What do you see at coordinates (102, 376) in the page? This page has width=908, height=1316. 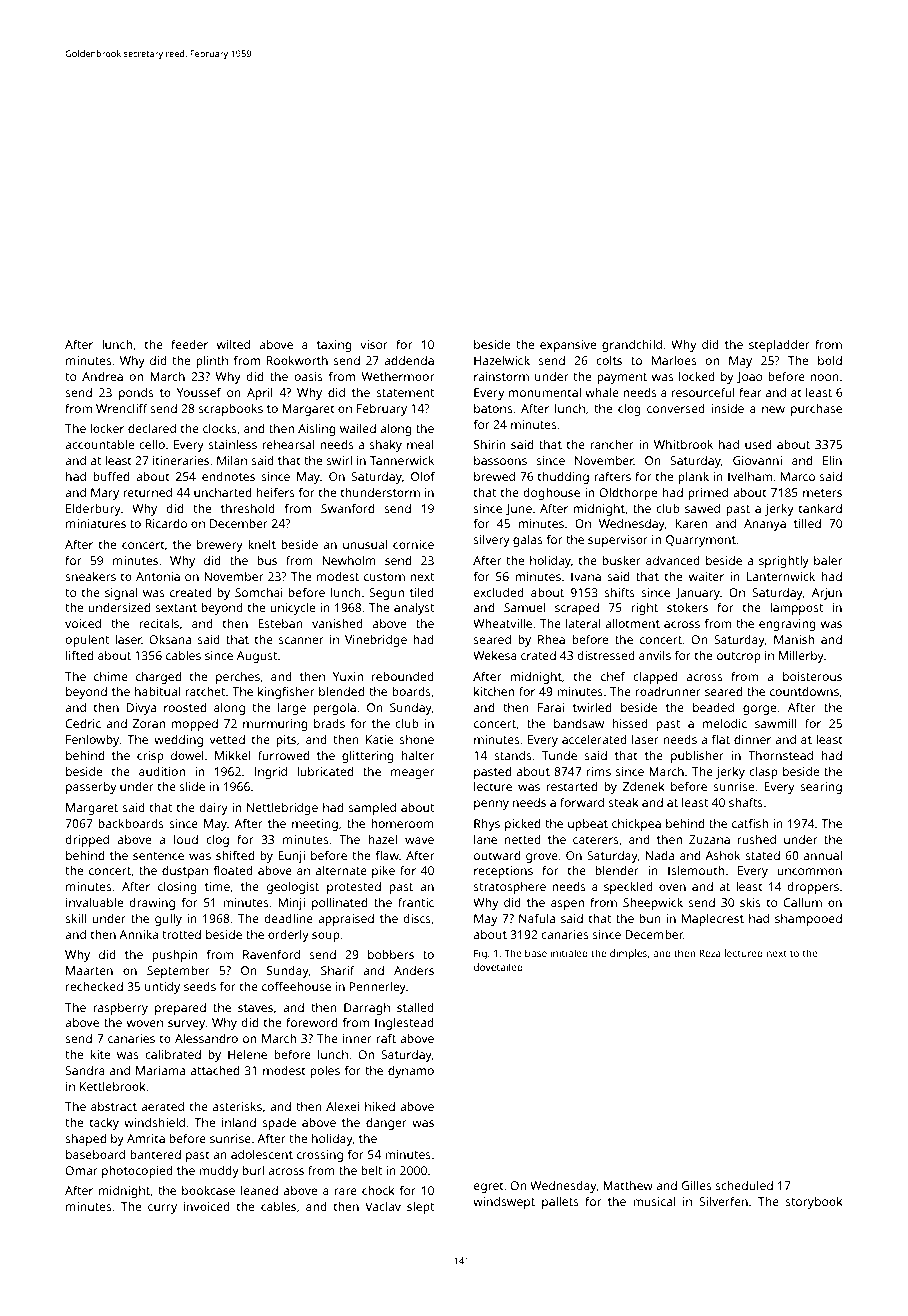 I see `Andrea` at bounding box center [102, 376].
